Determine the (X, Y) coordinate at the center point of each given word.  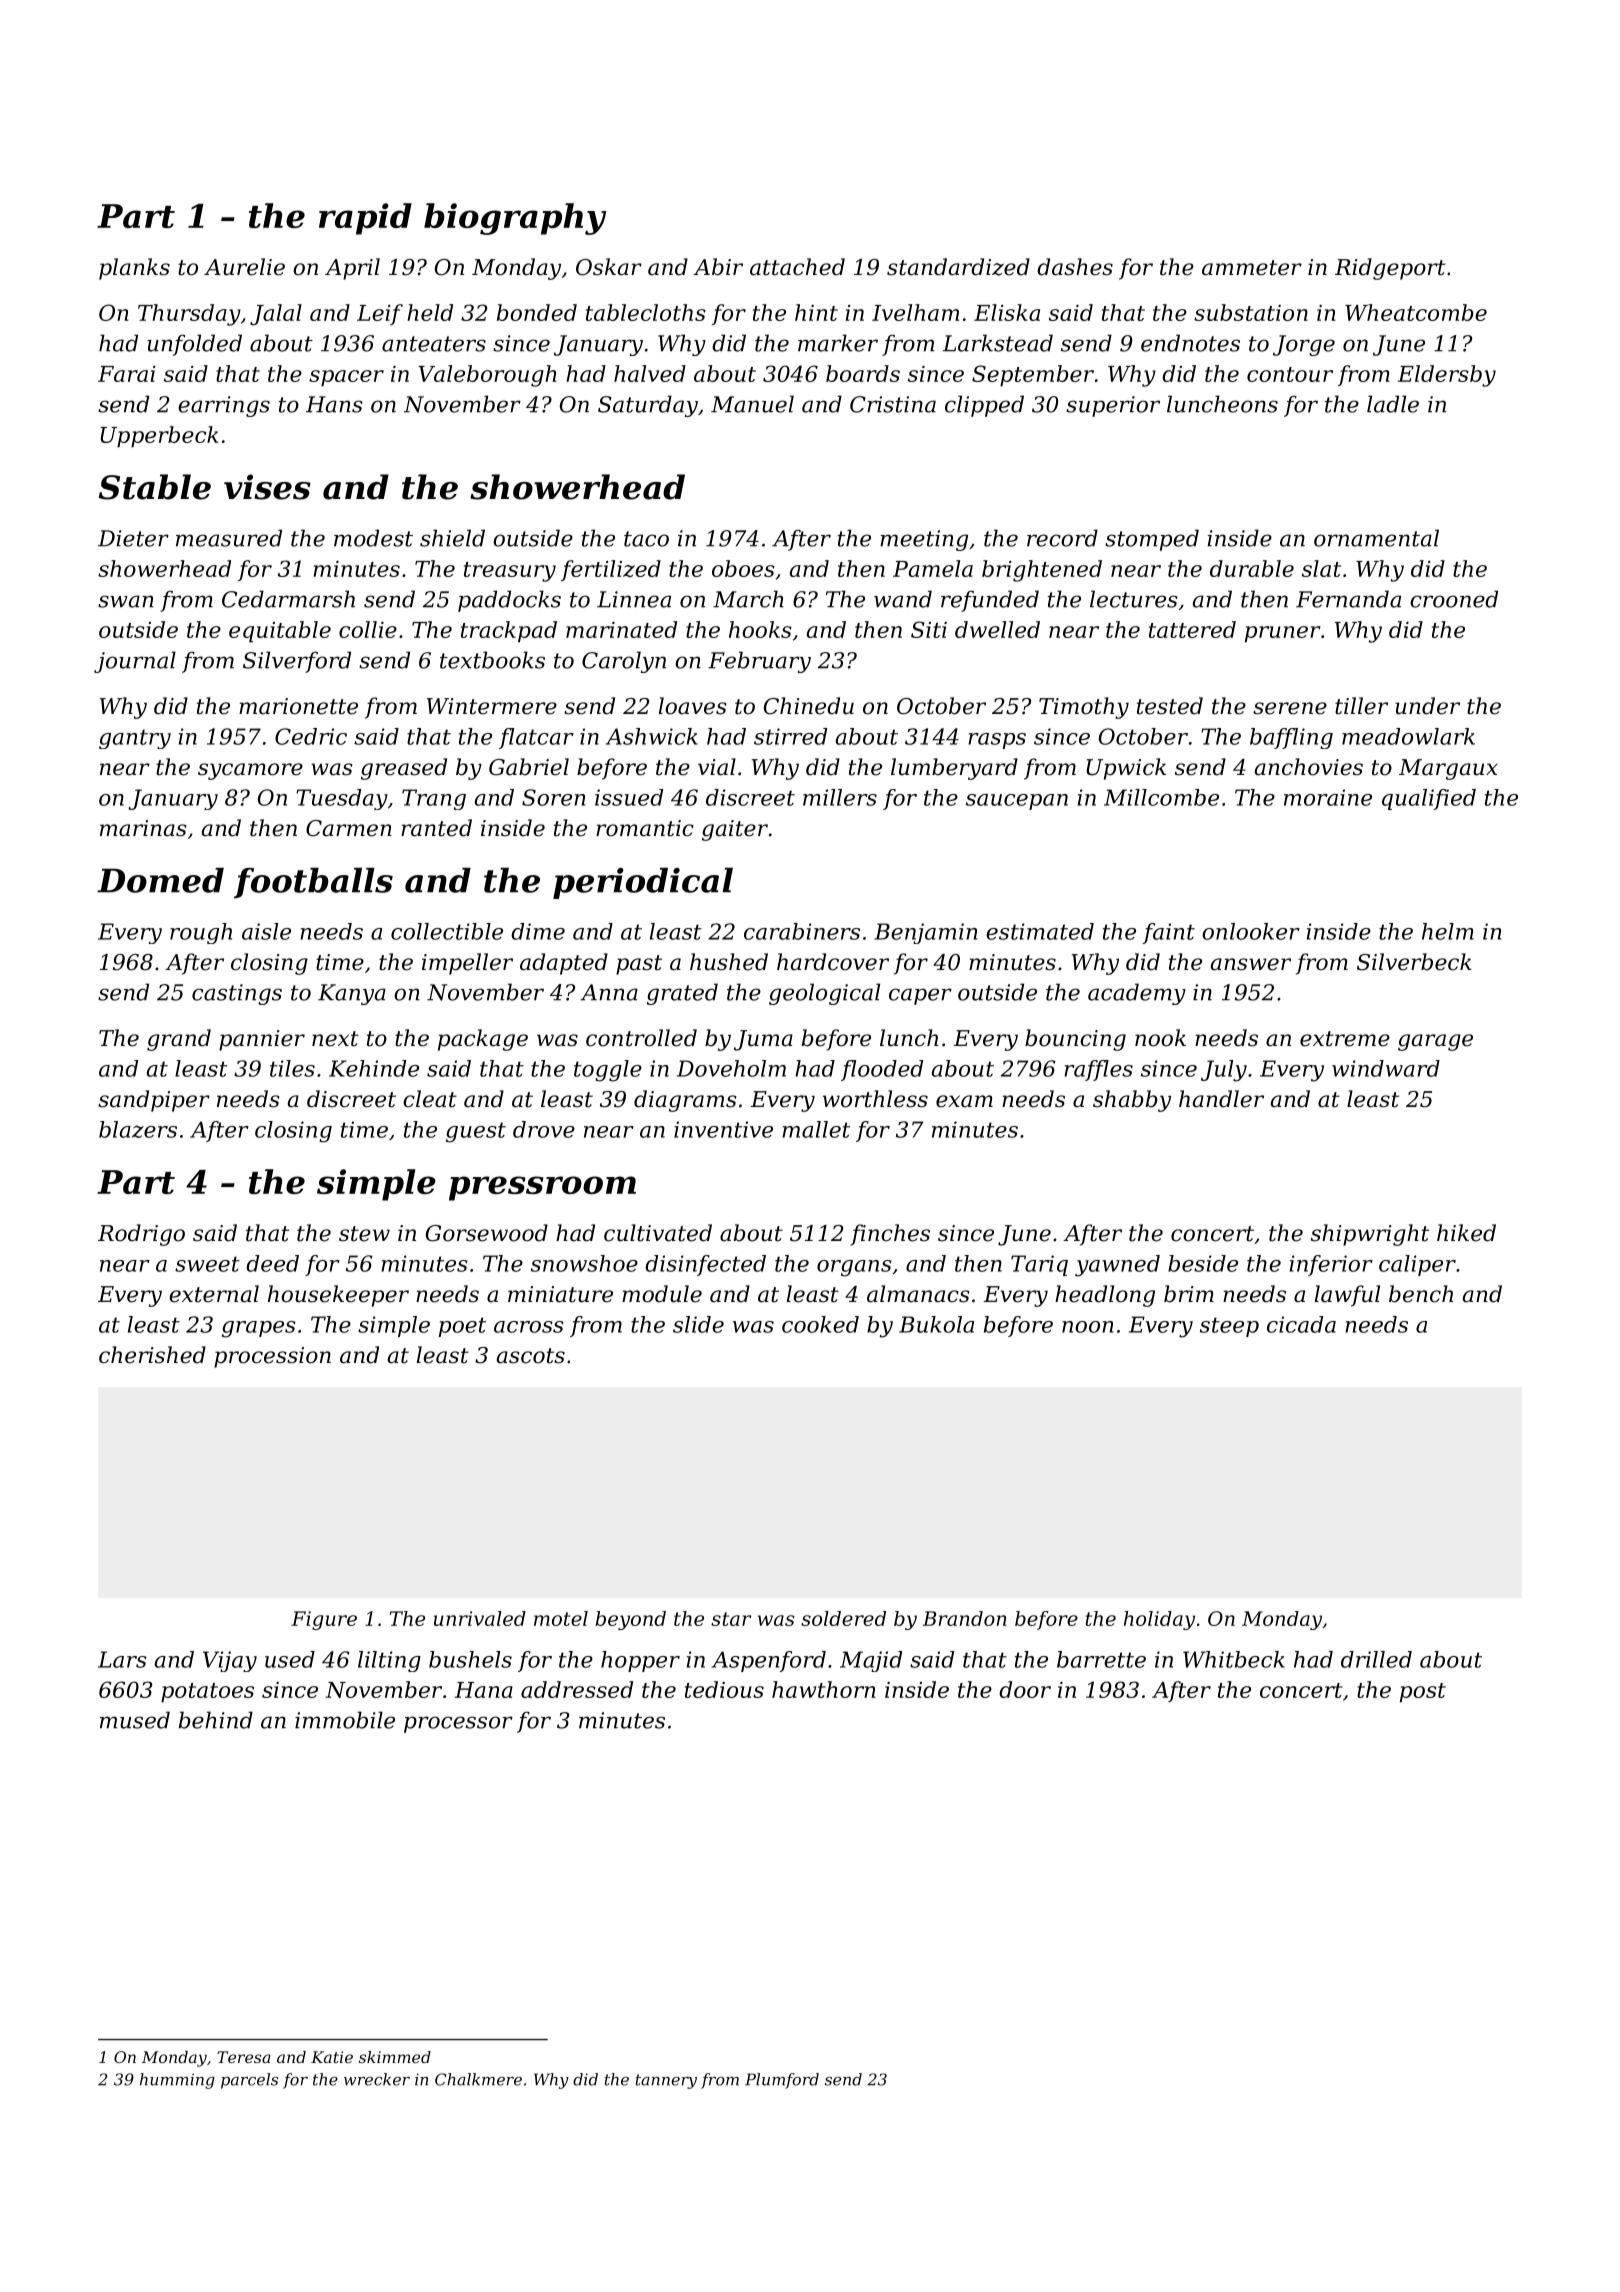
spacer (346, 378)
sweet (207, 1264)
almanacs (918, 1294)
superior (1113, 406)
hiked (1466, 1233)
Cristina (893, 404)
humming (177, 2081)
